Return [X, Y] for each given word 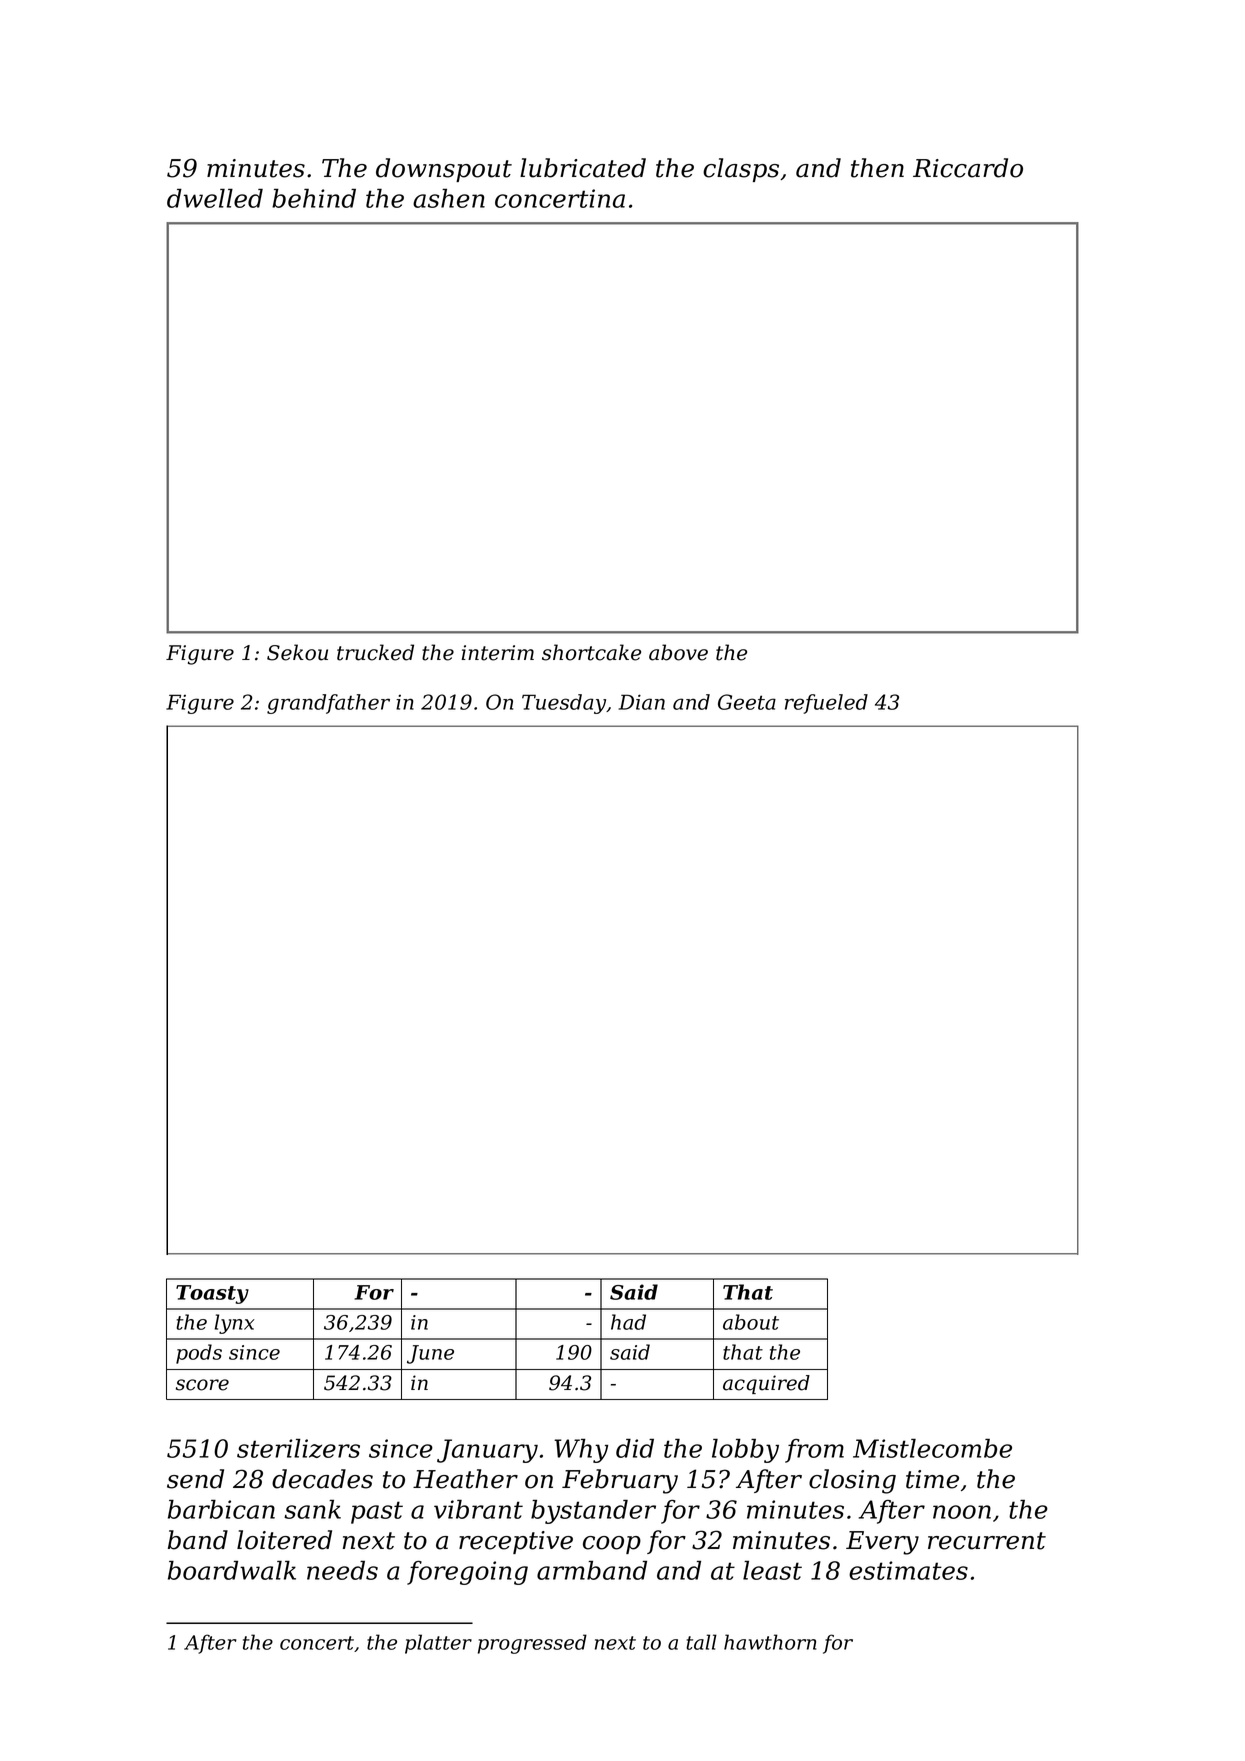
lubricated [583, 168]
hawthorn [770, 1642]
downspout [444, 170]
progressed [532, 1644]
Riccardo [968, 168]
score [202, 1385]
